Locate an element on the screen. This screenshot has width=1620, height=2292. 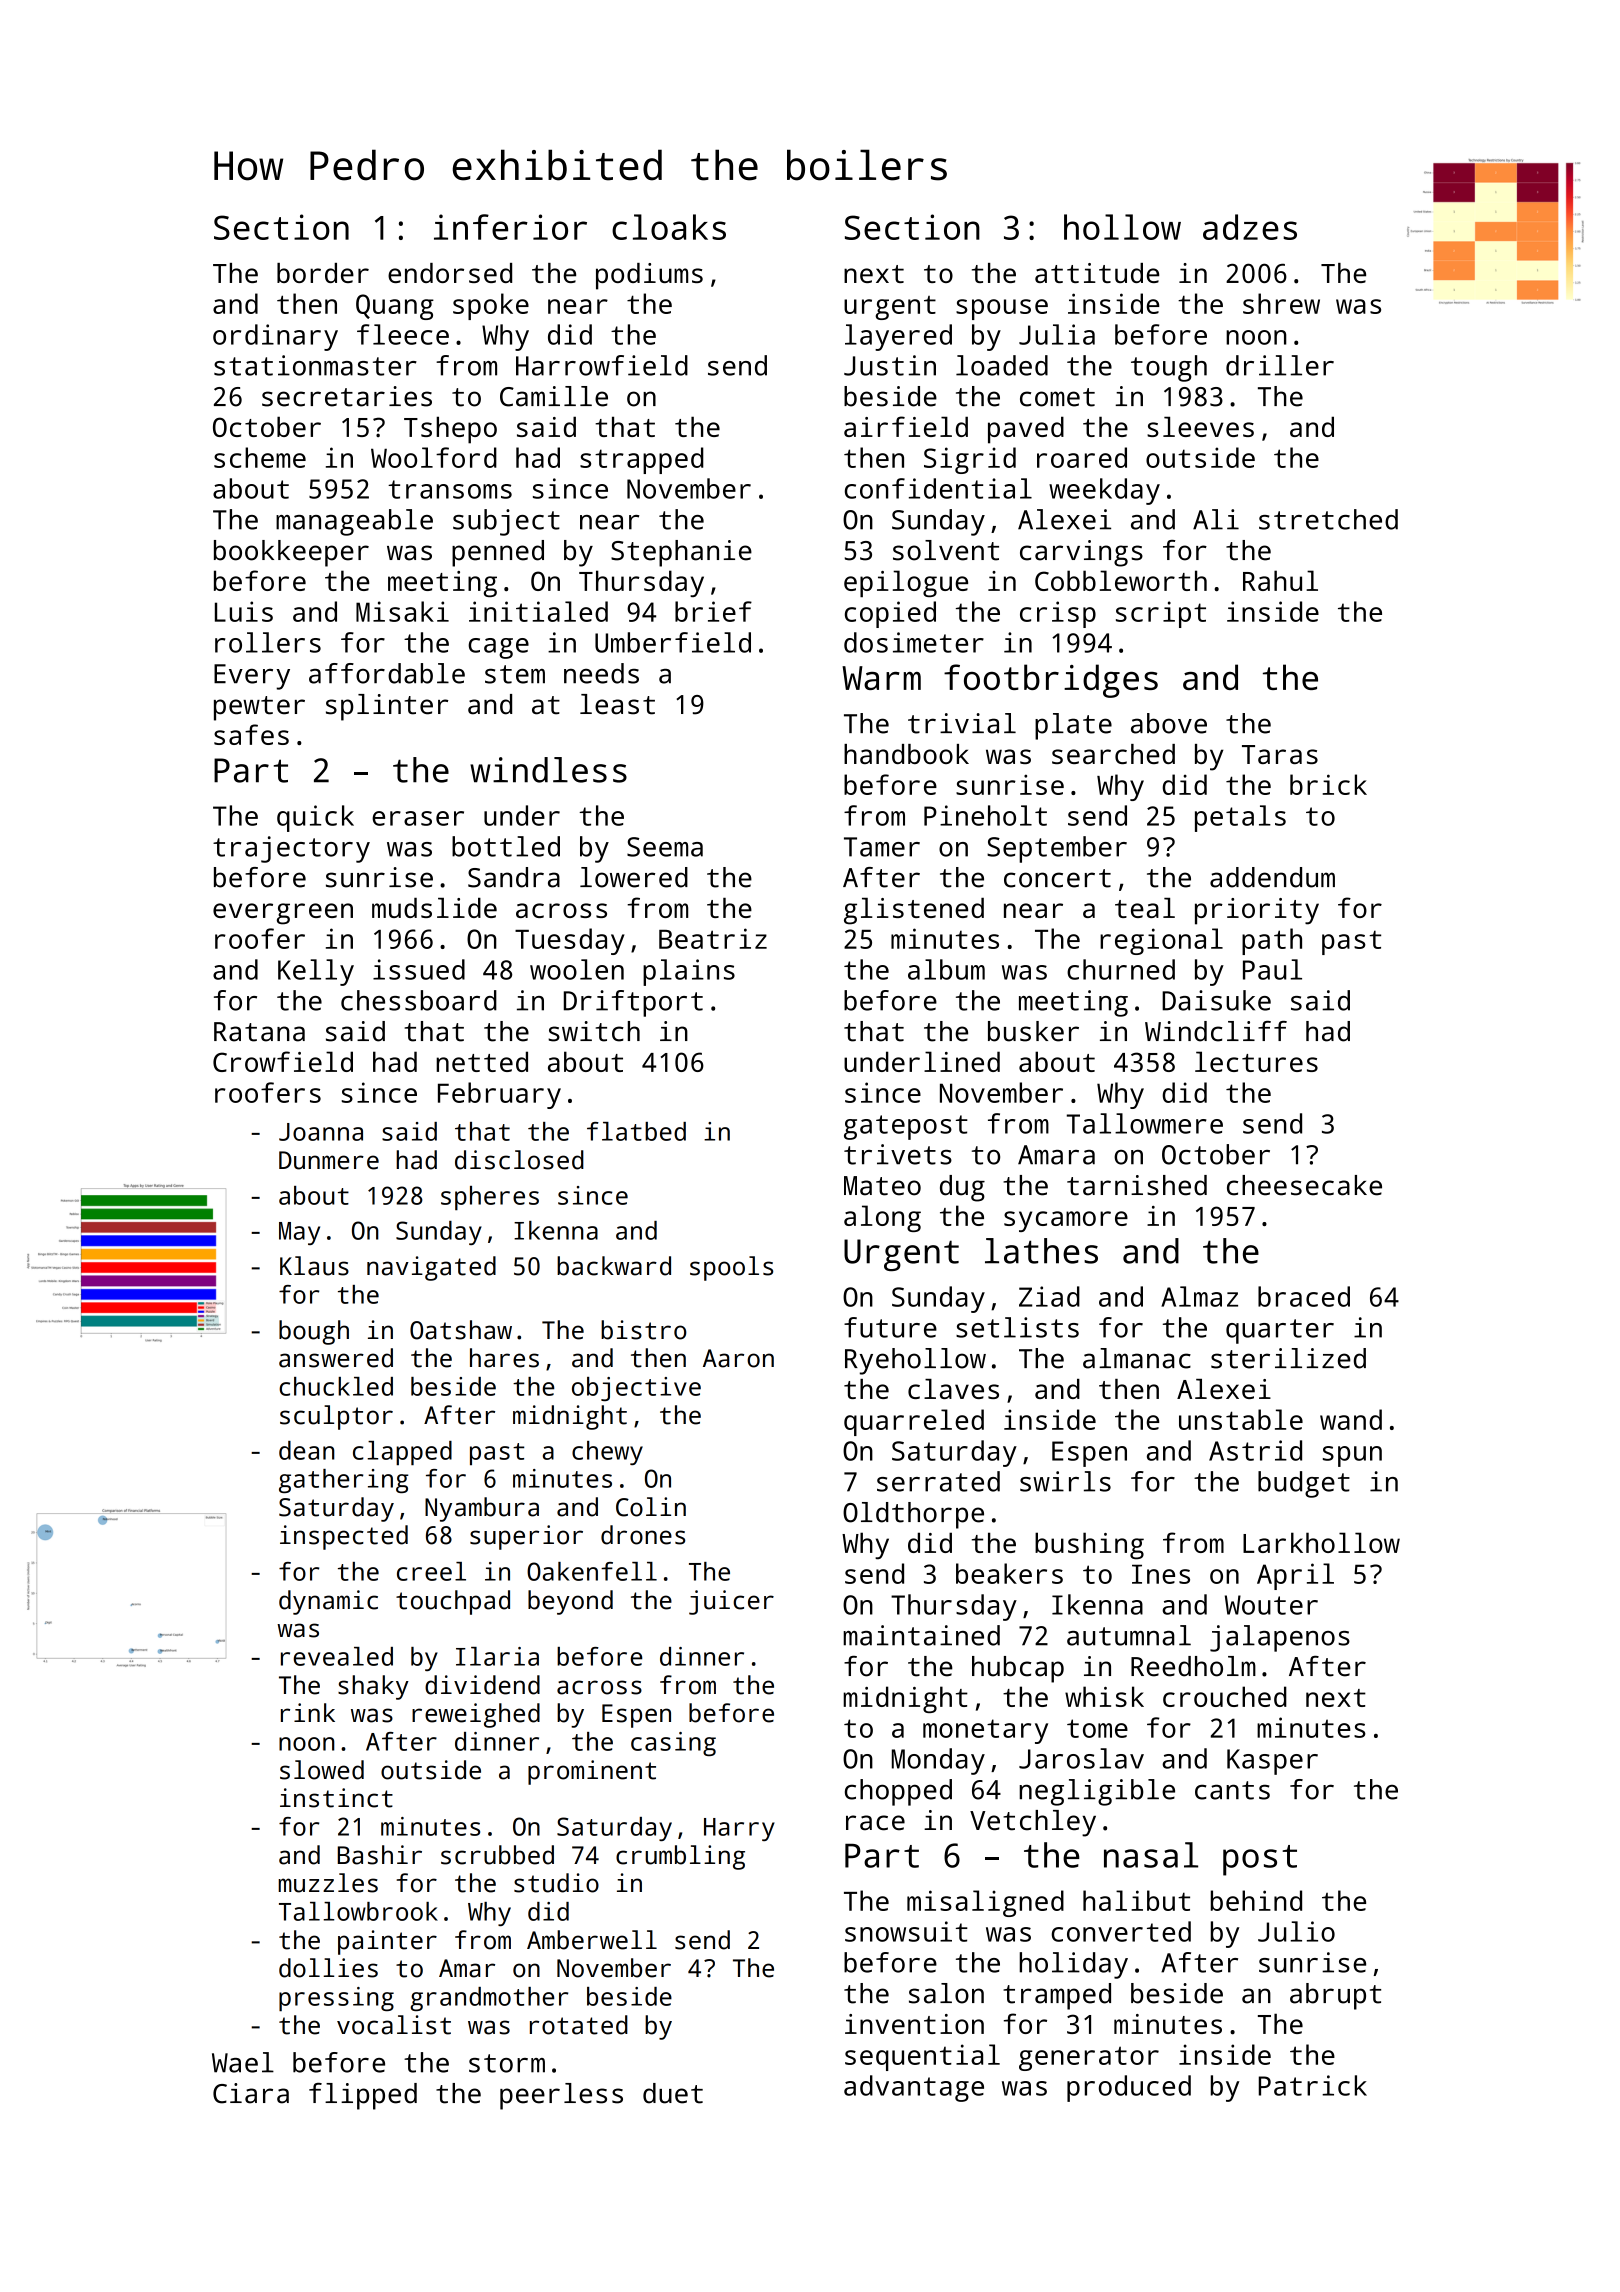
swirls is located at coordinates (1065, 1481).
